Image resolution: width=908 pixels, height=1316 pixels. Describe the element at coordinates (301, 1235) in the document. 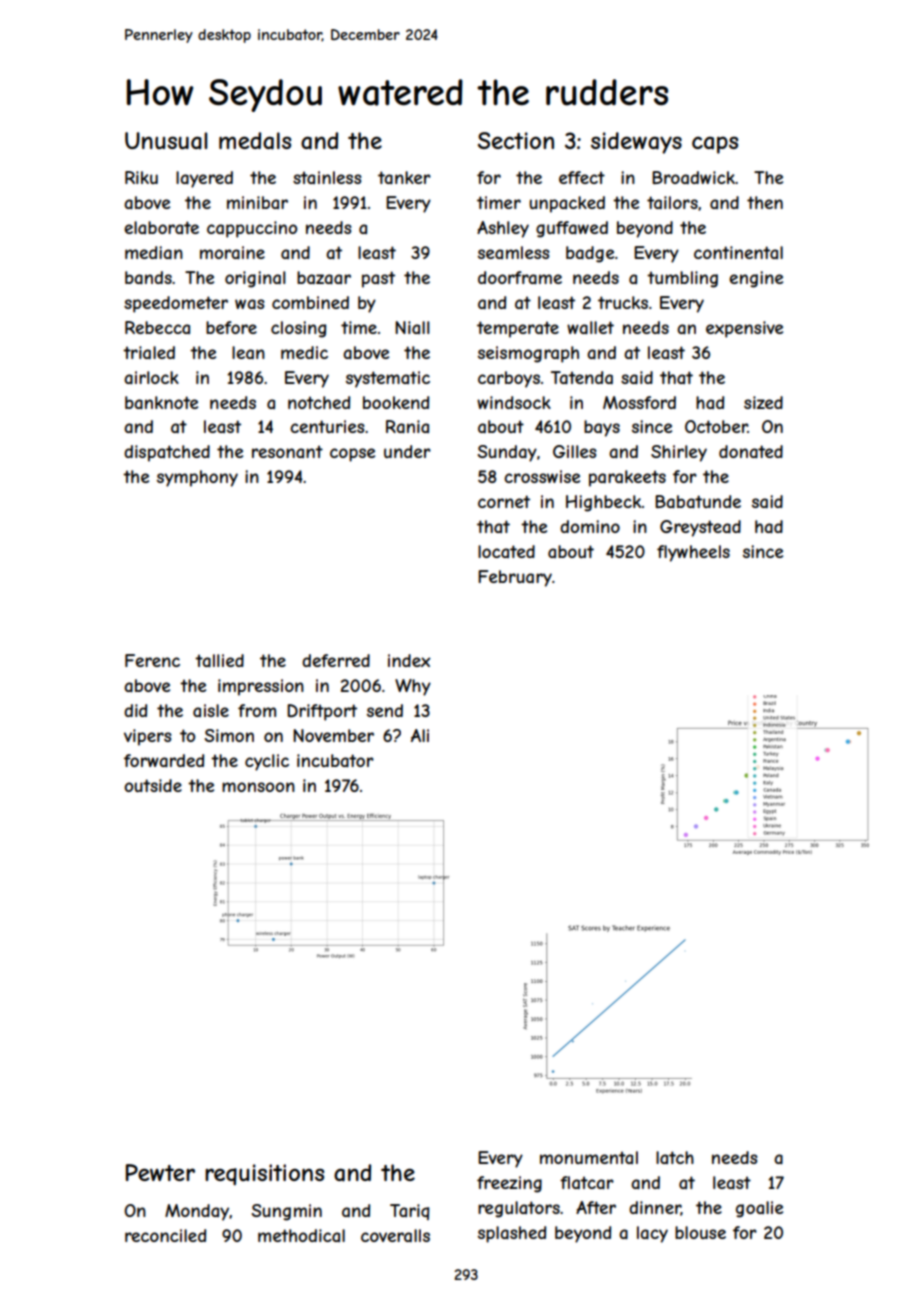

I see `methodical` at that location.
